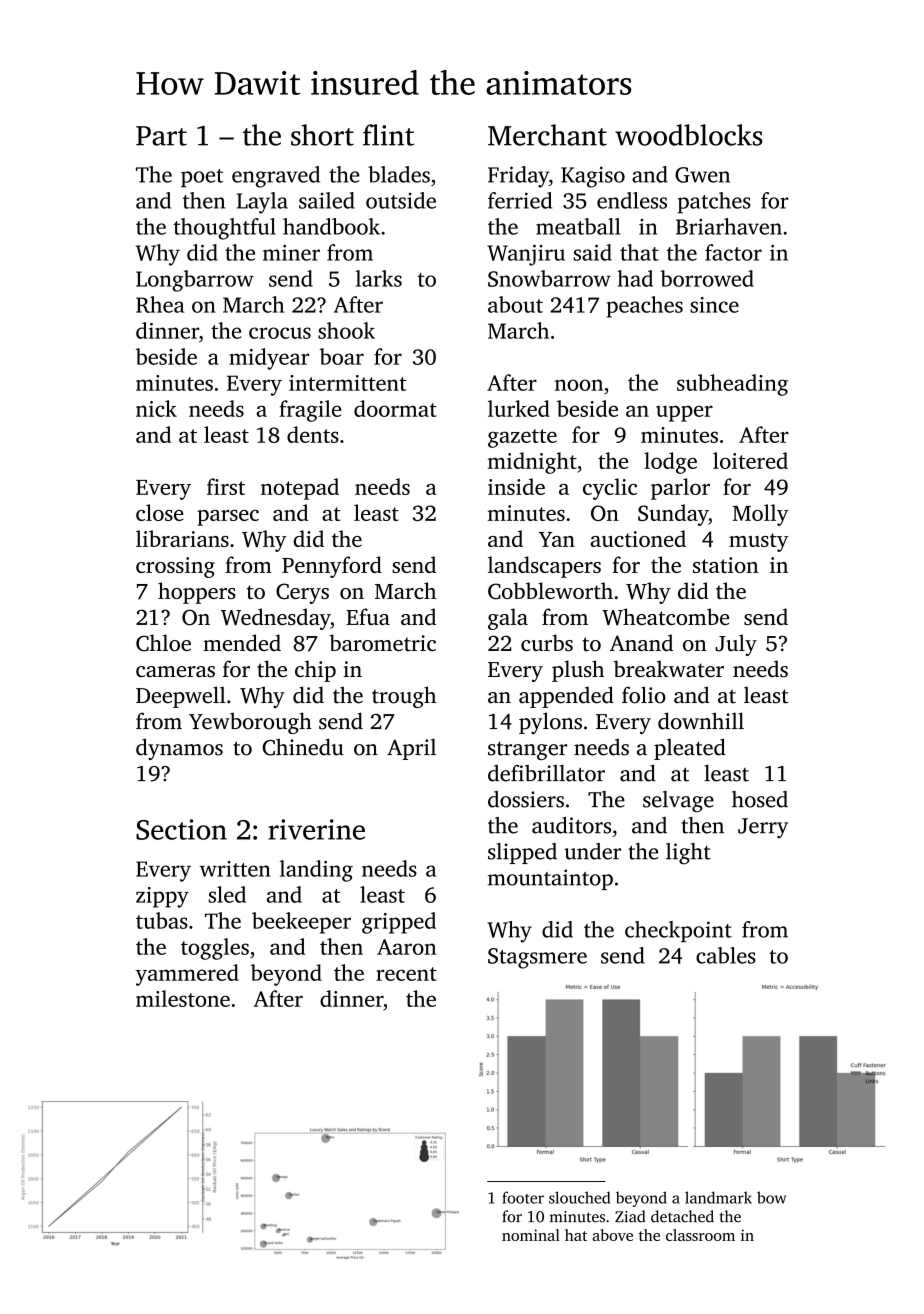  What do you see at coordinates (262, 203) in the document?
I see `Layla` at bounding box center [262, 203].
